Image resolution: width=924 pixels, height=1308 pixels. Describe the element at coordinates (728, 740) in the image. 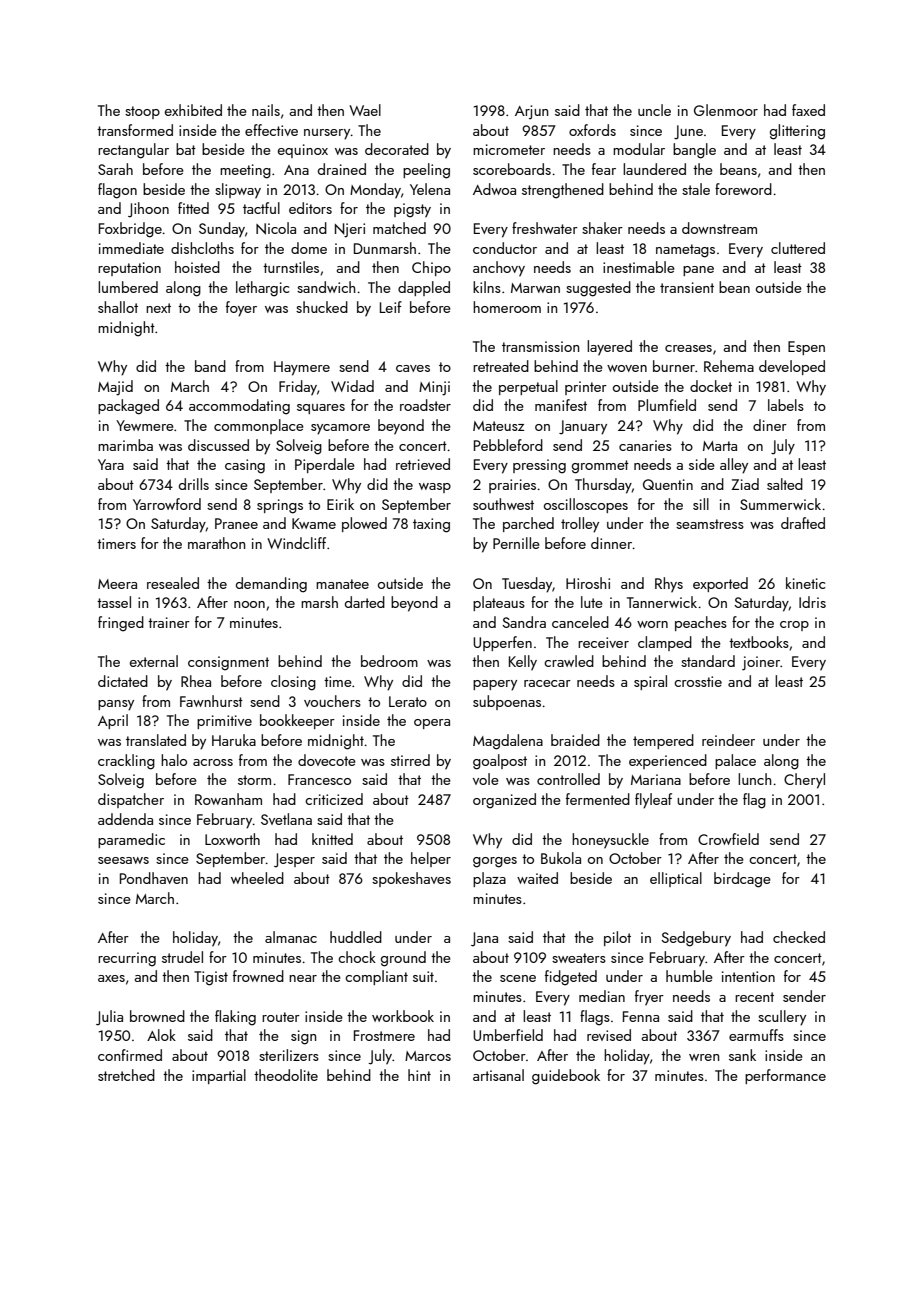

I see `reindeer` at that location.
